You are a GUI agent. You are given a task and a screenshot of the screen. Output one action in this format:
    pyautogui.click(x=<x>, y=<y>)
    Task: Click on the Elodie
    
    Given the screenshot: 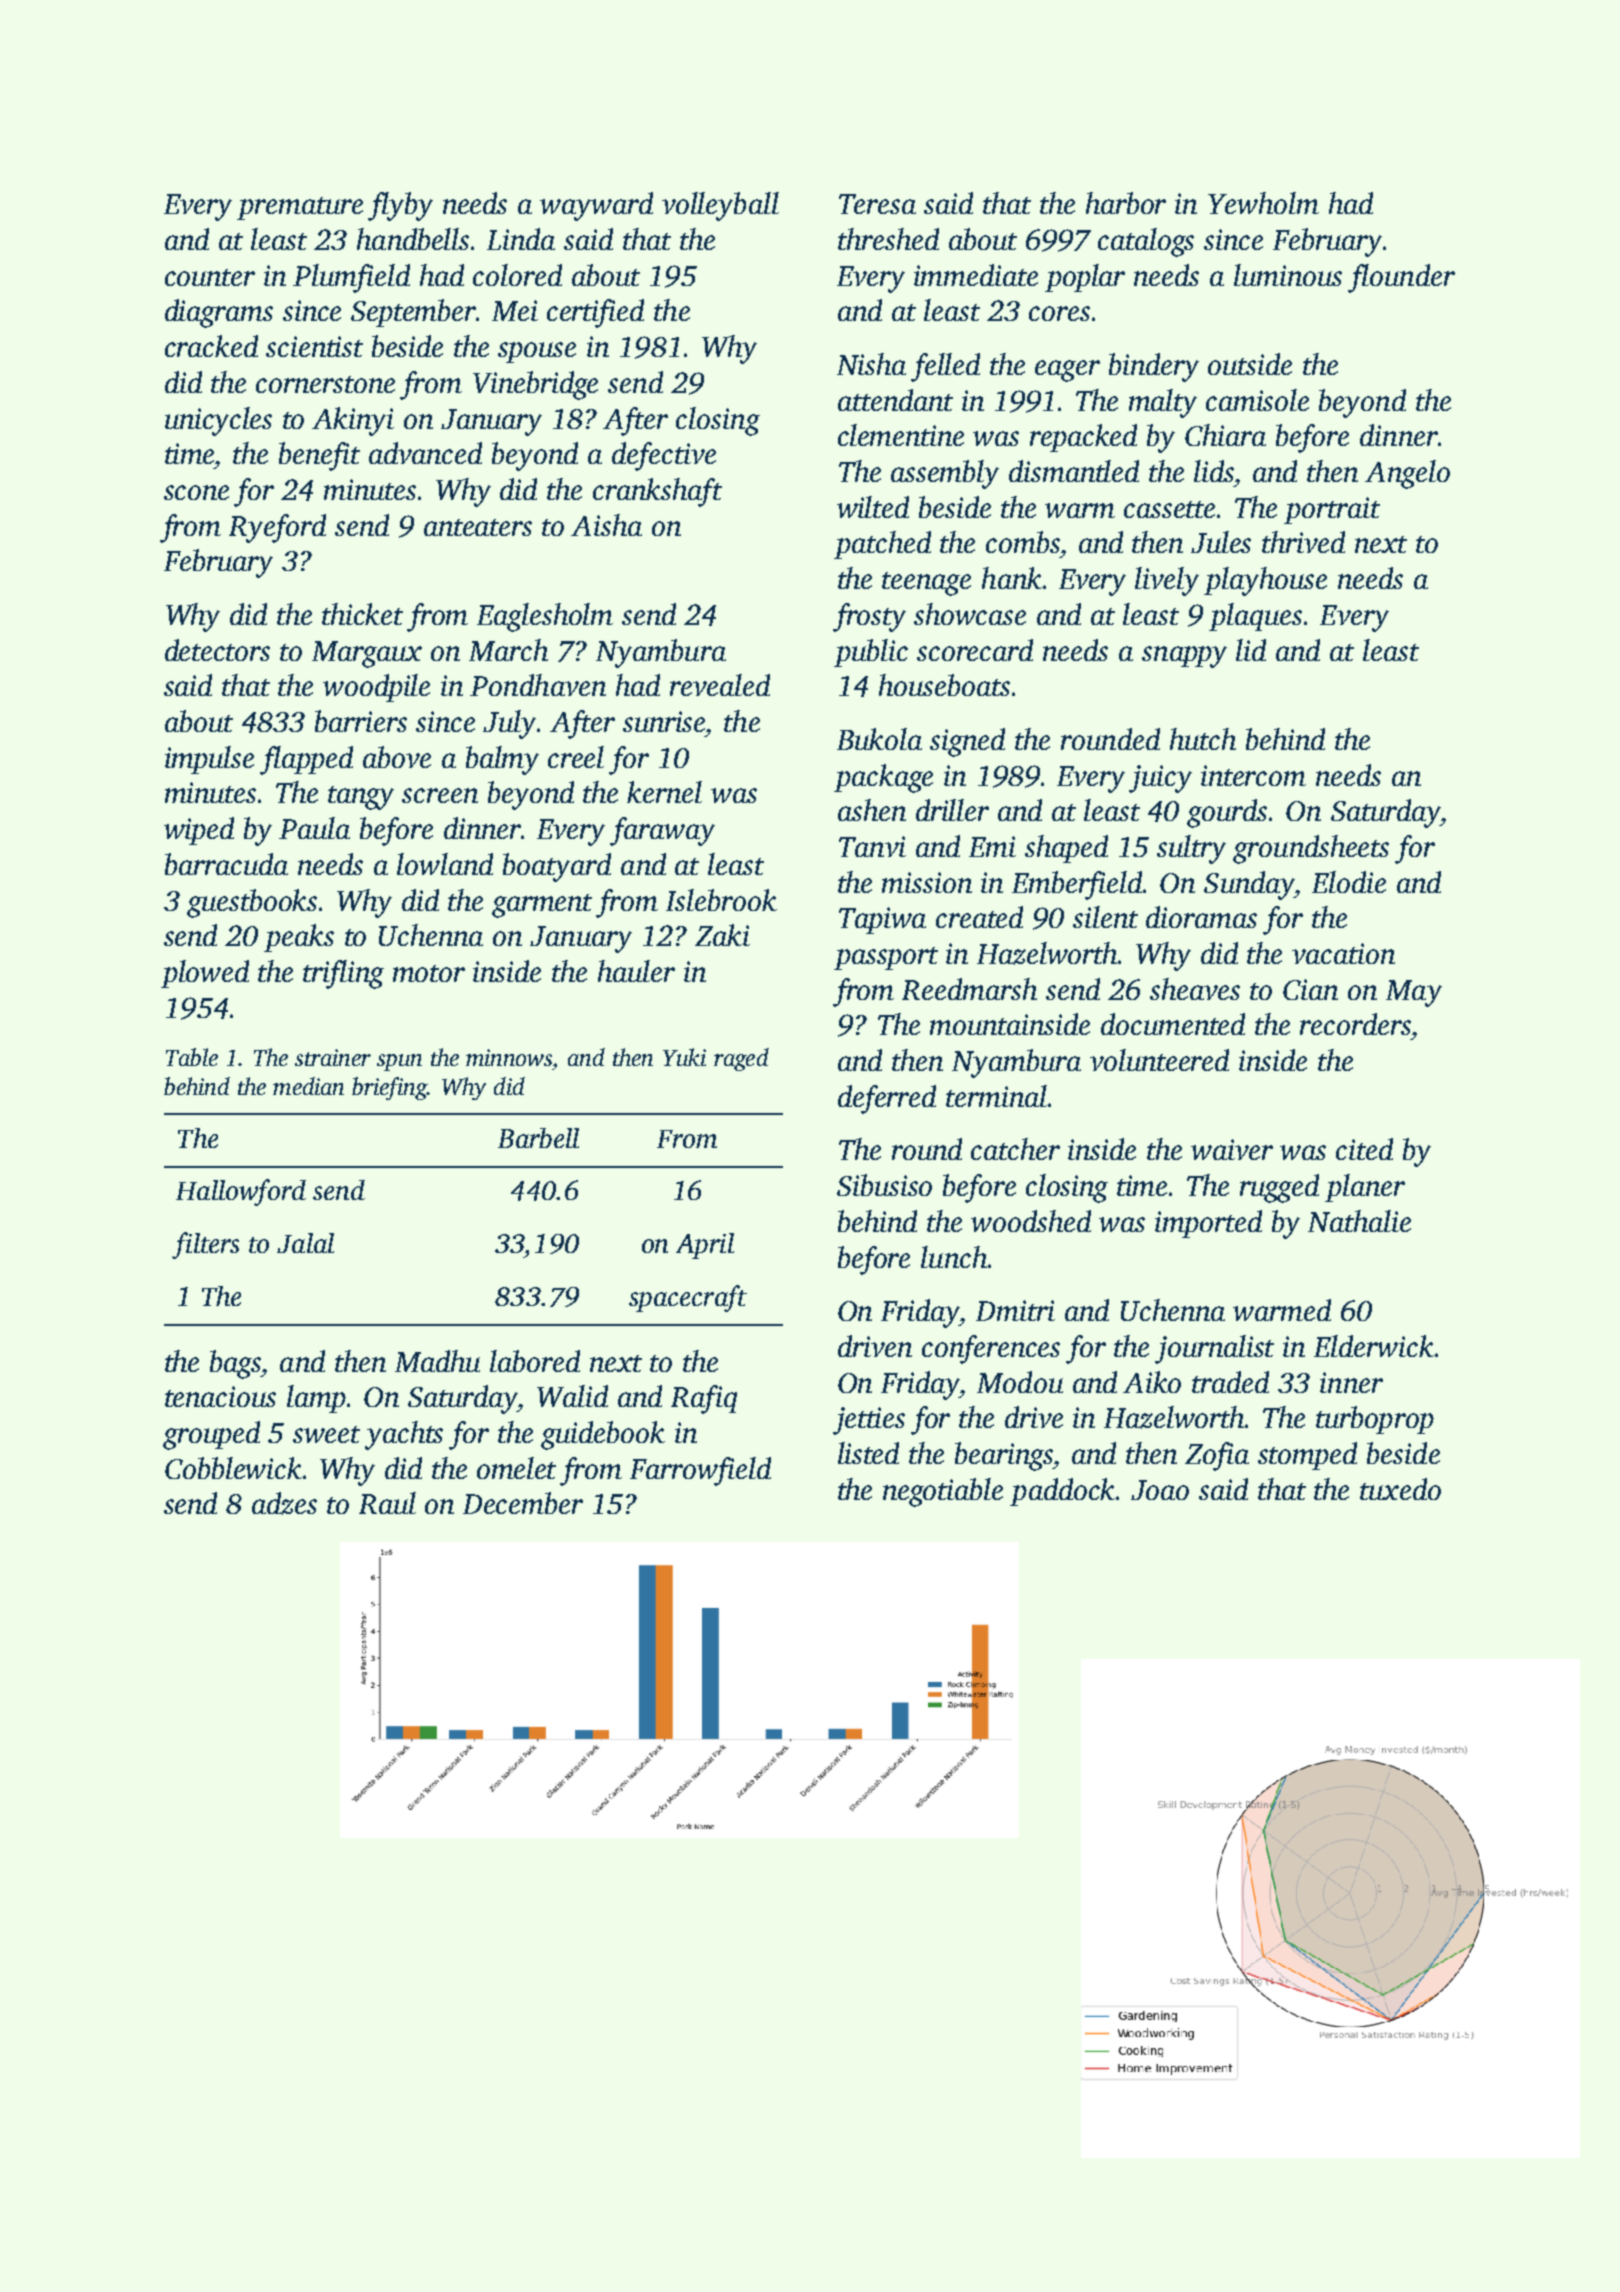 What is the action you would take?
    pyautogui.click(x=1349, y=882)
